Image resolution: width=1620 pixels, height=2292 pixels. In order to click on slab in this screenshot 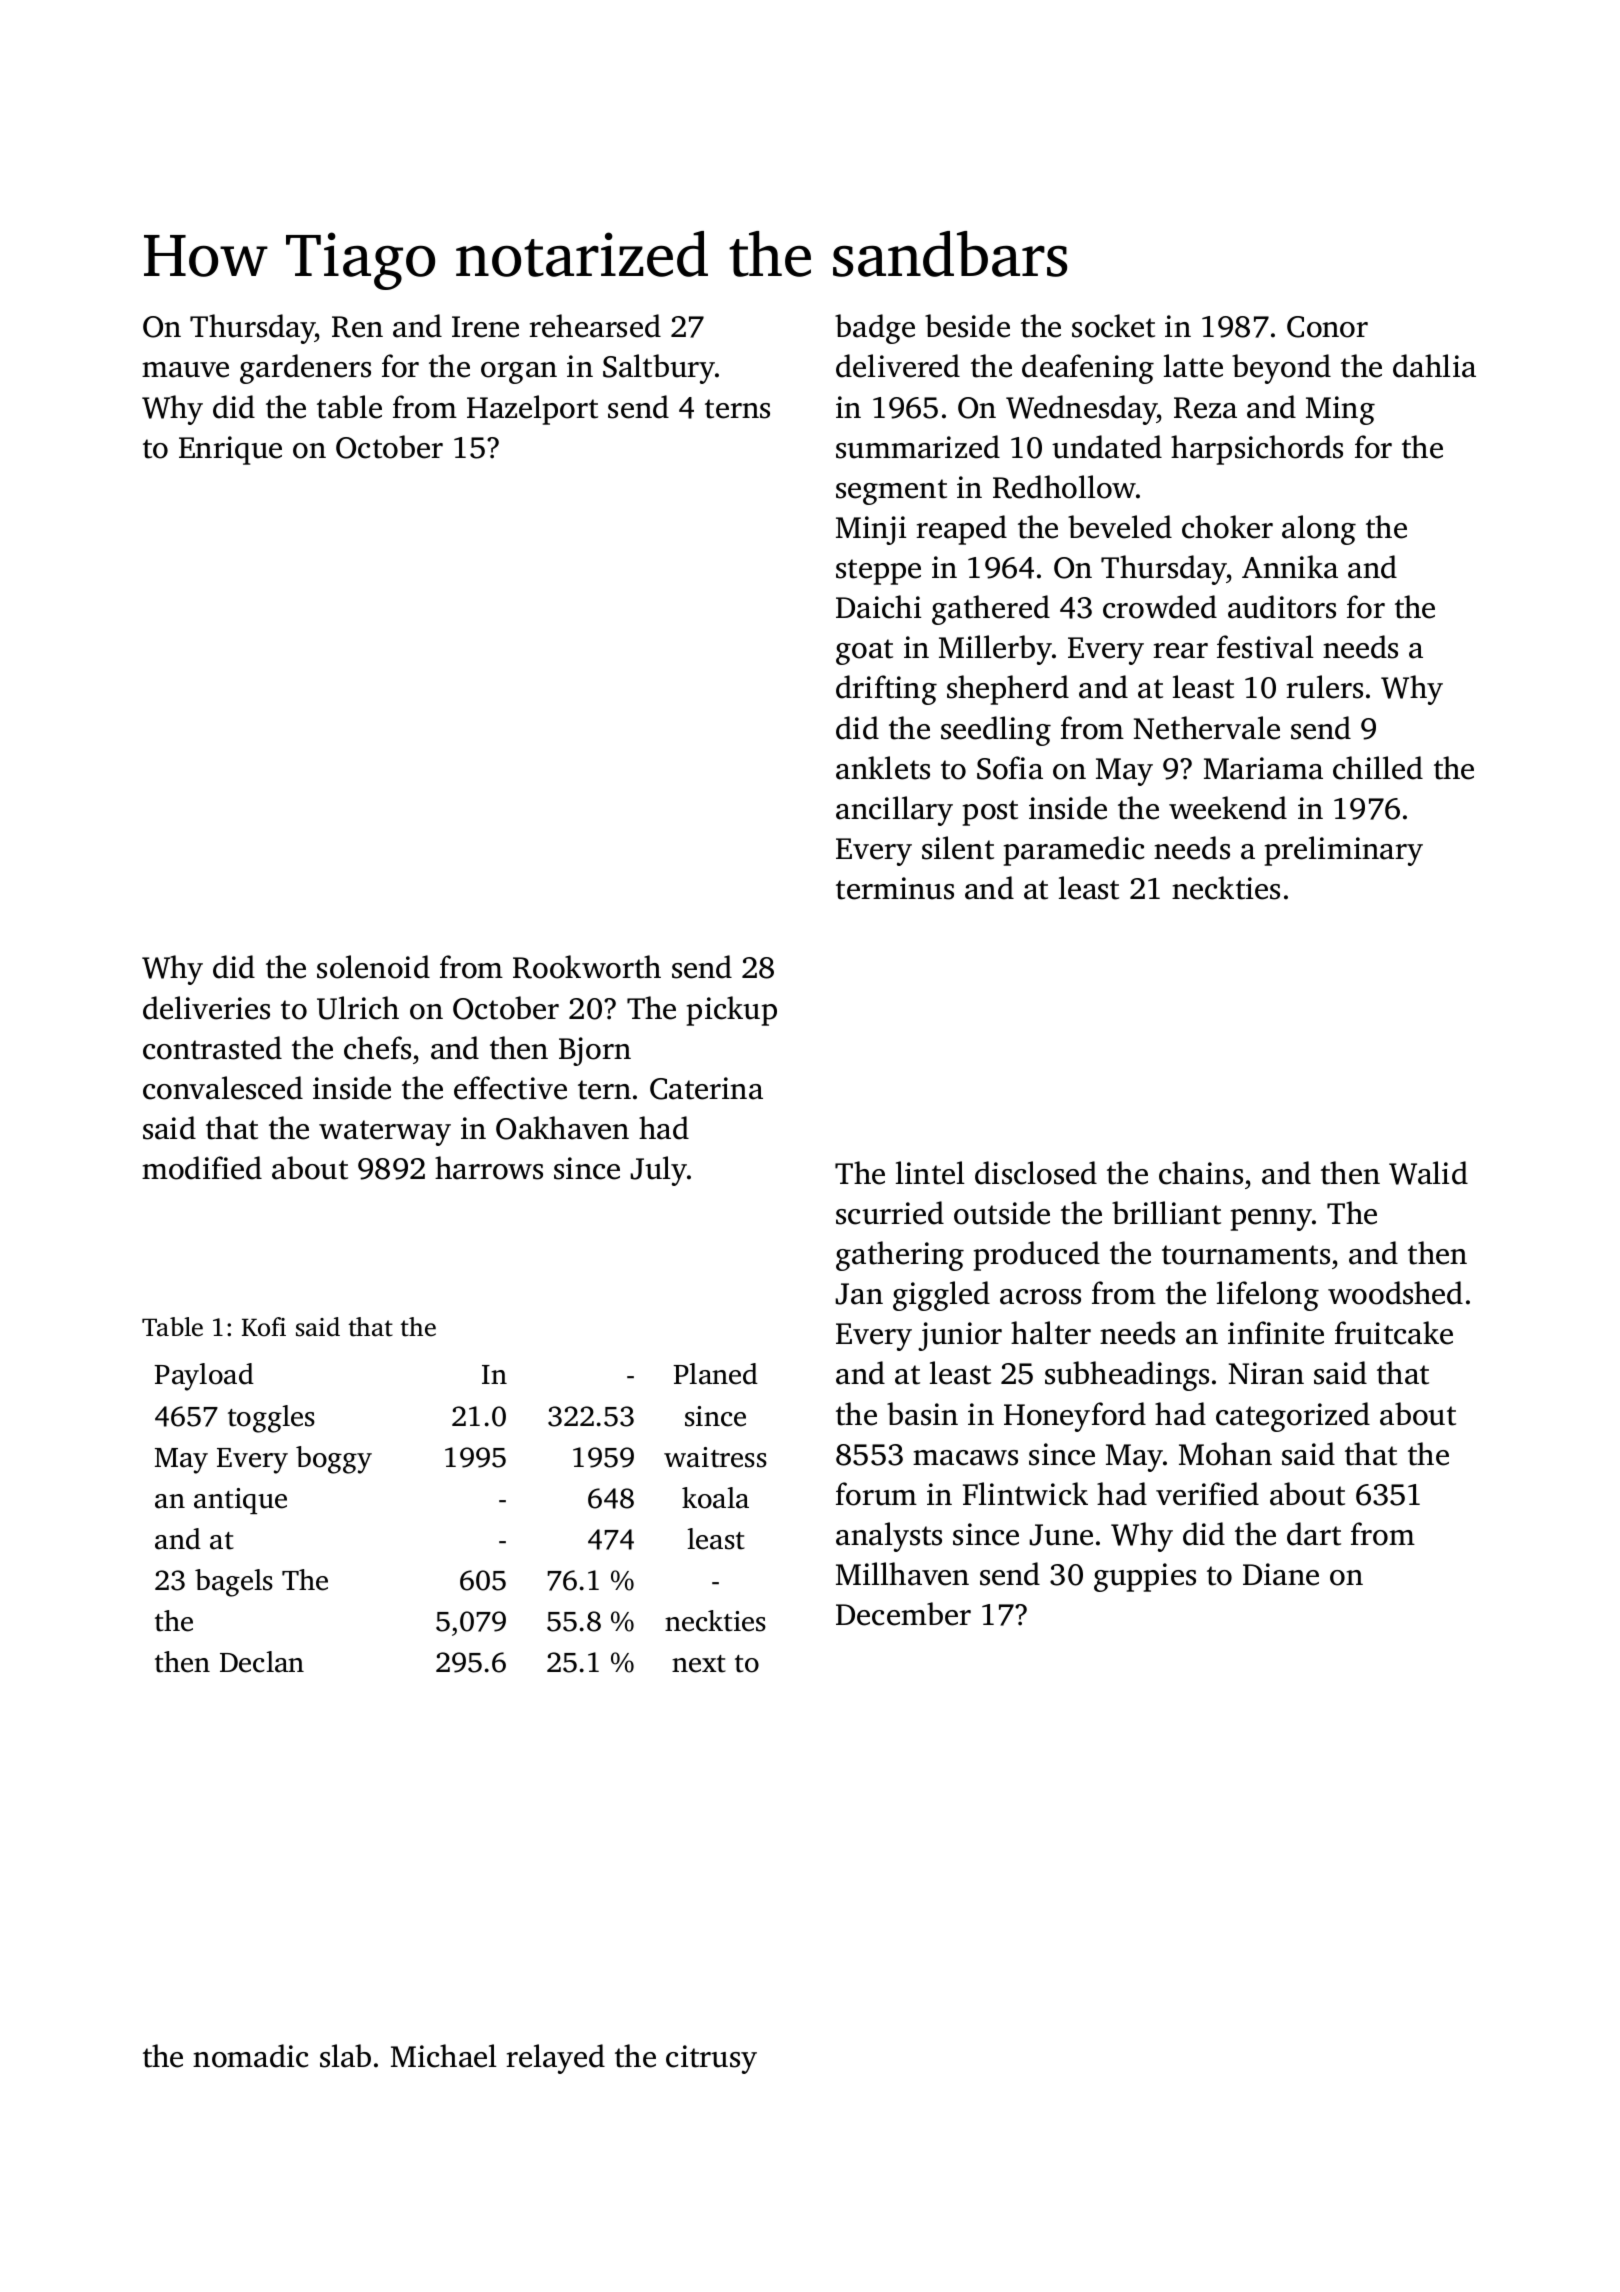, I will do `click(345, 2056)`.
